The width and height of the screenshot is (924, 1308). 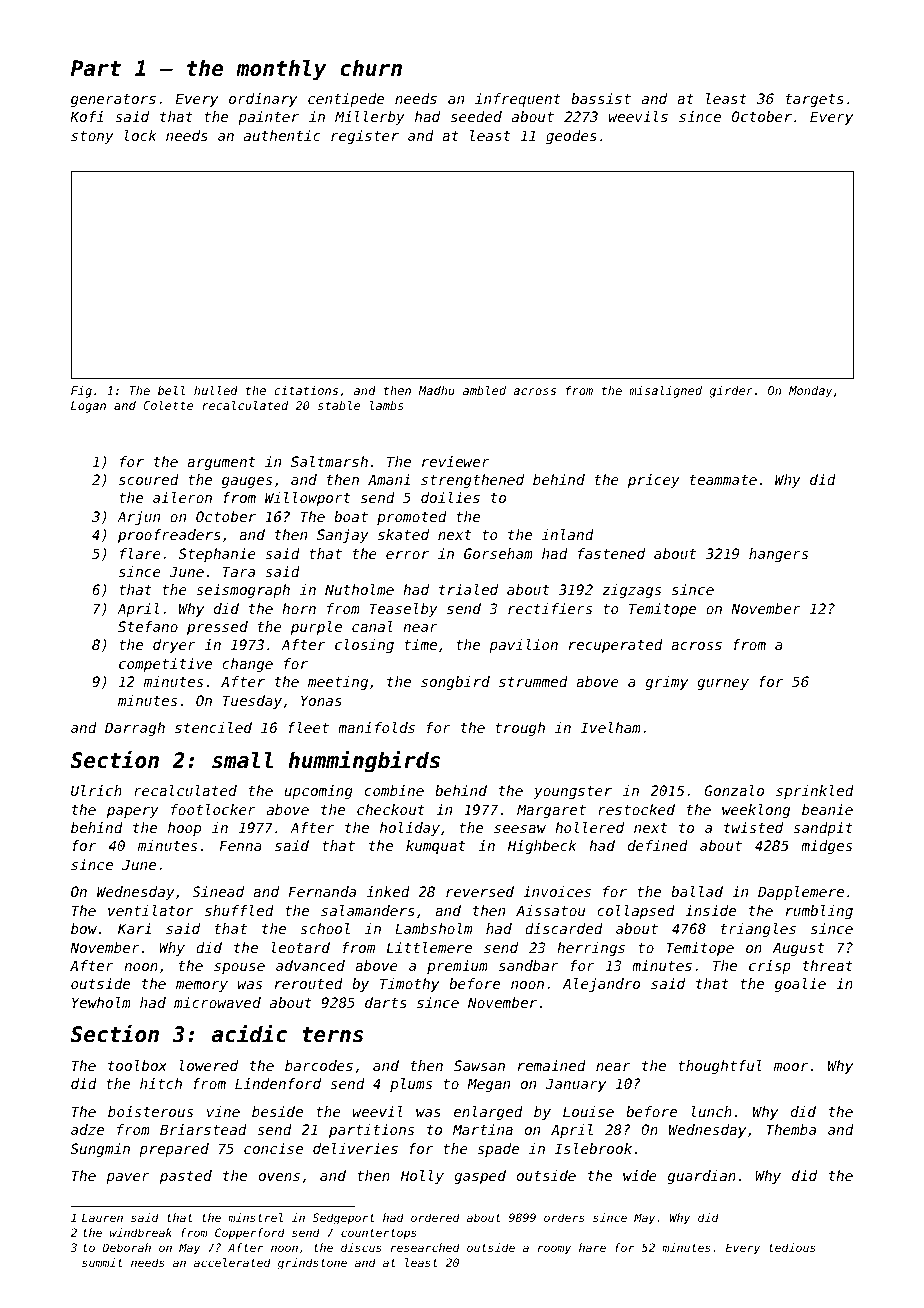 I want to click on monthly, so click(x=281, y=70).
